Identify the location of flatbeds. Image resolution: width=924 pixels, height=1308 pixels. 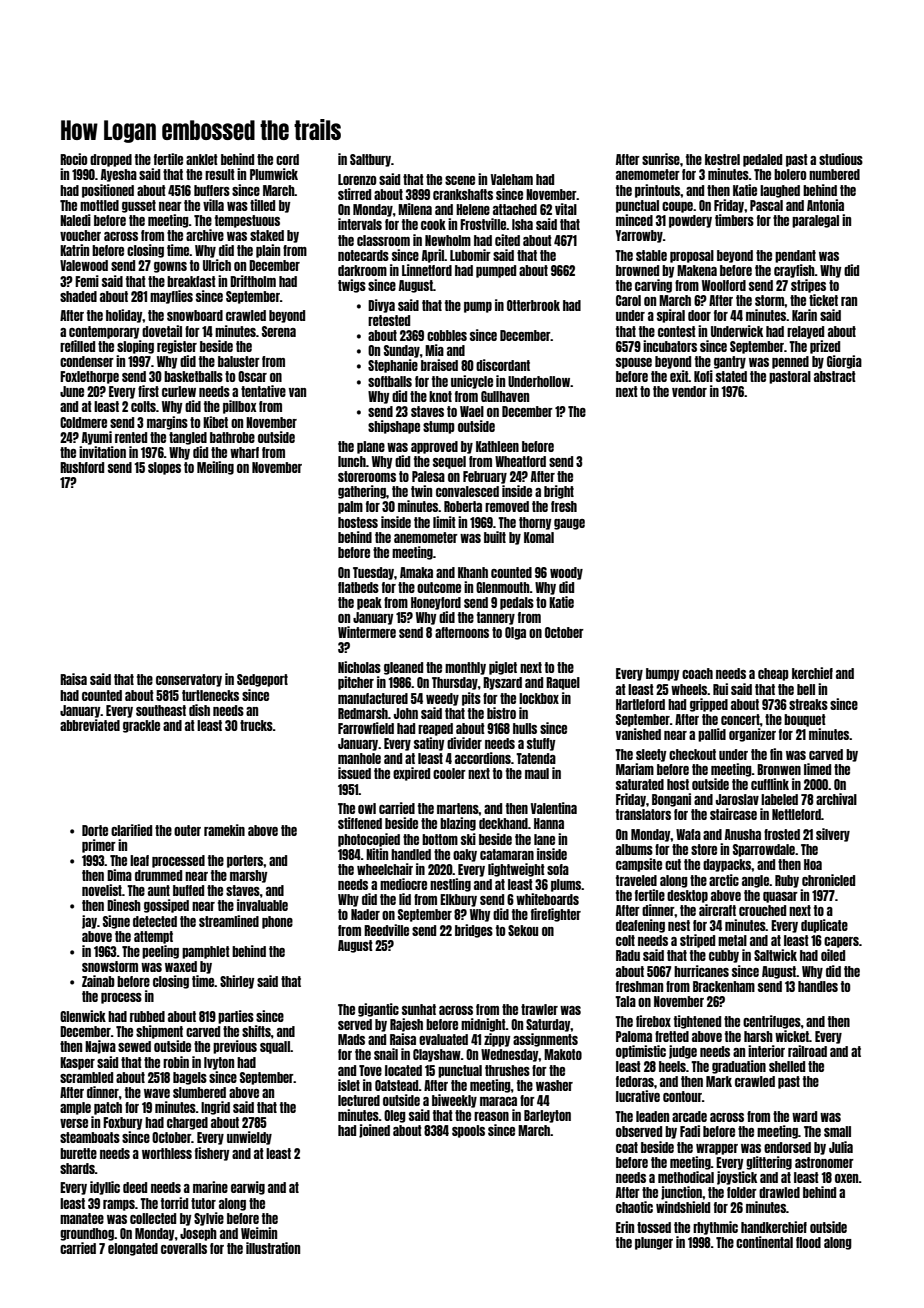
(358, 587).
